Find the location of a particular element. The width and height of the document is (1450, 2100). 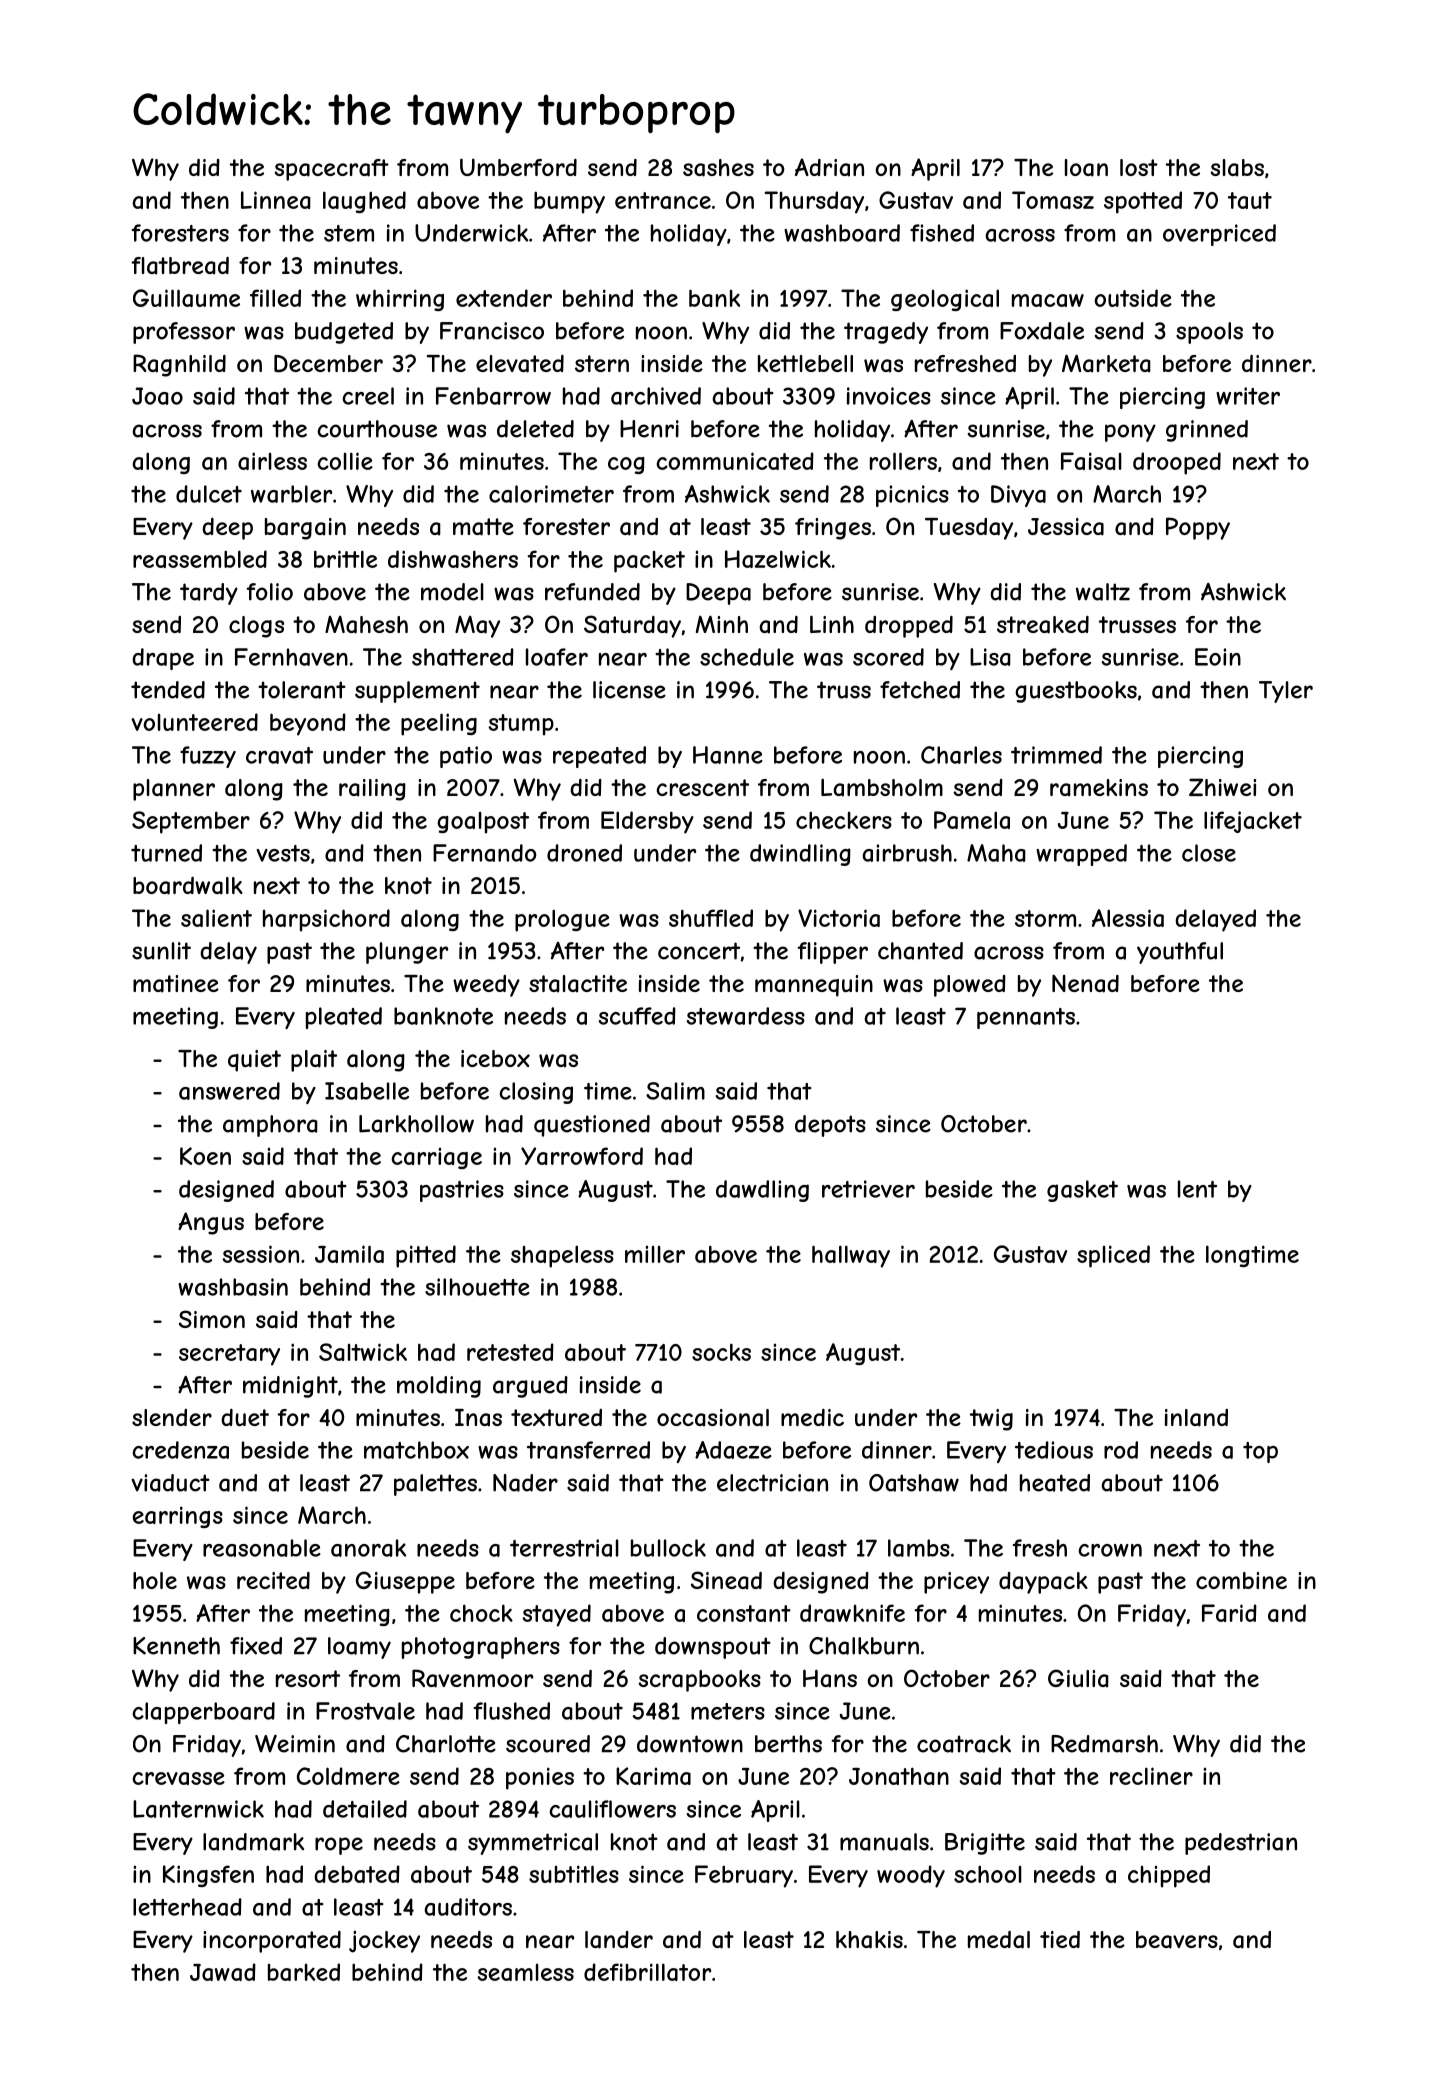

fetched is located at coordinates (920, 690).
